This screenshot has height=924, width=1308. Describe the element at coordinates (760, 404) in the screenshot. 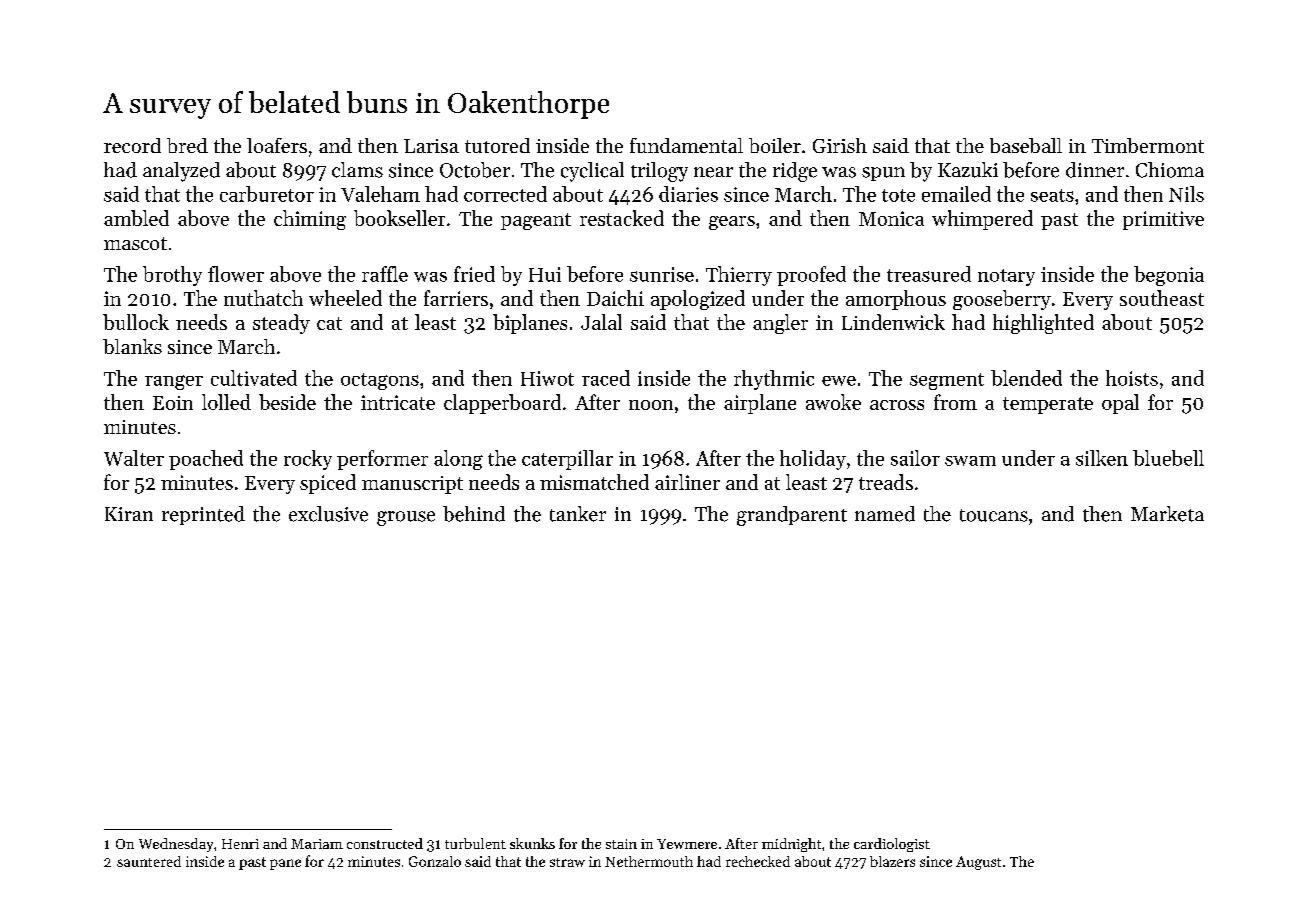

I see `airplane` at that location.
